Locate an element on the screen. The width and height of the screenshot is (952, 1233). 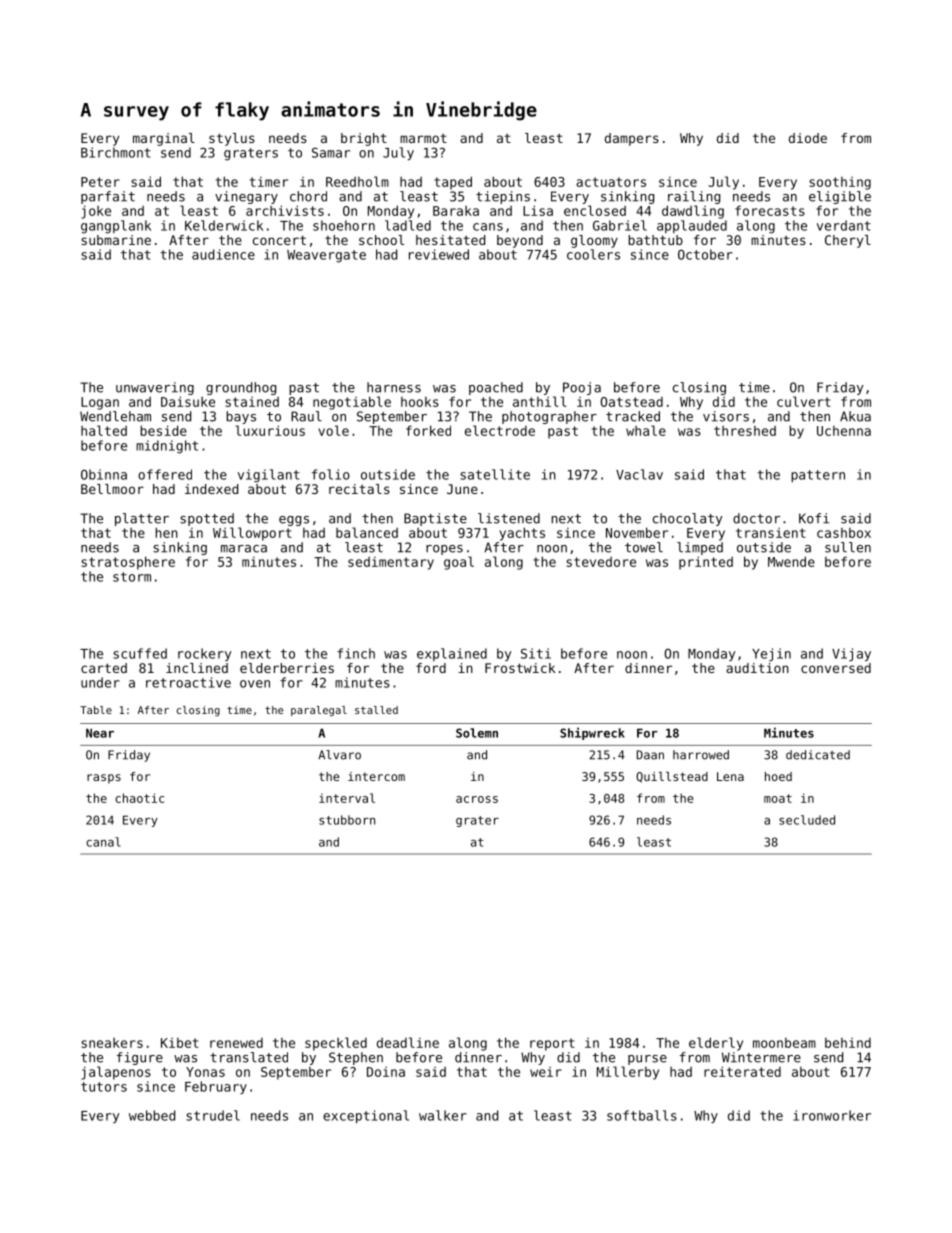
audience is located at coordinates (223, 254).
